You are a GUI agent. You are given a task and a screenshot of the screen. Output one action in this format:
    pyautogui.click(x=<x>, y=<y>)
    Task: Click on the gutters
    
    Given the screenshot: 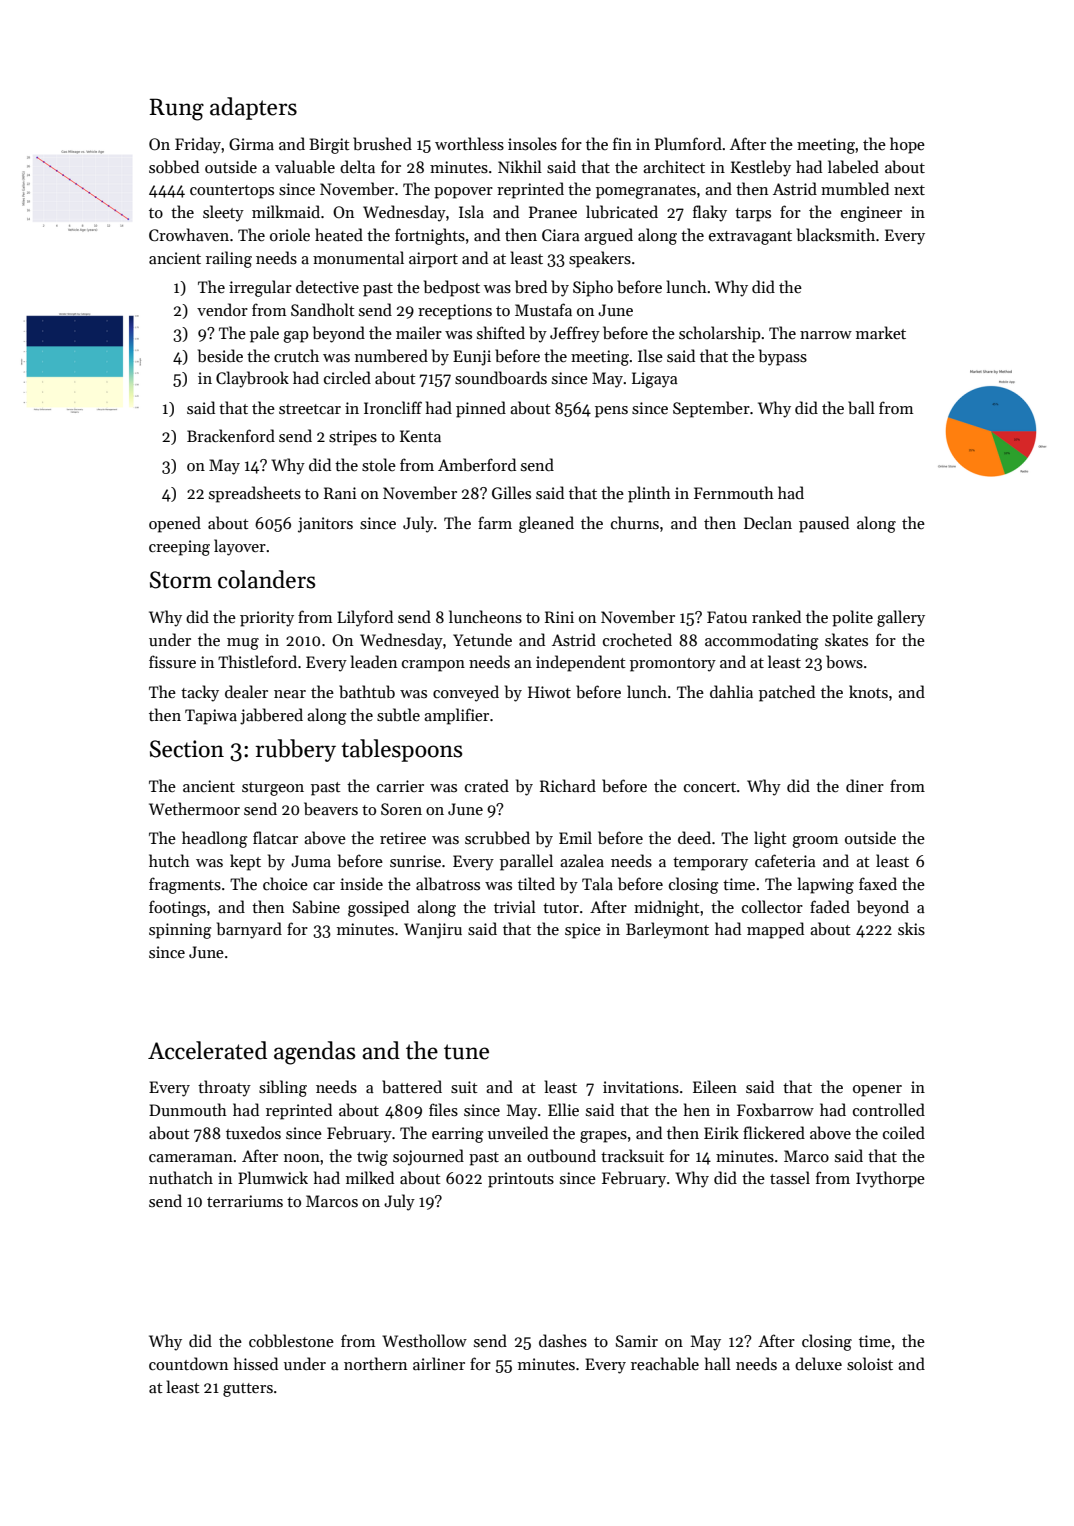 What is the action you would take?
    pyautogui.click(x=248, y=1390)
